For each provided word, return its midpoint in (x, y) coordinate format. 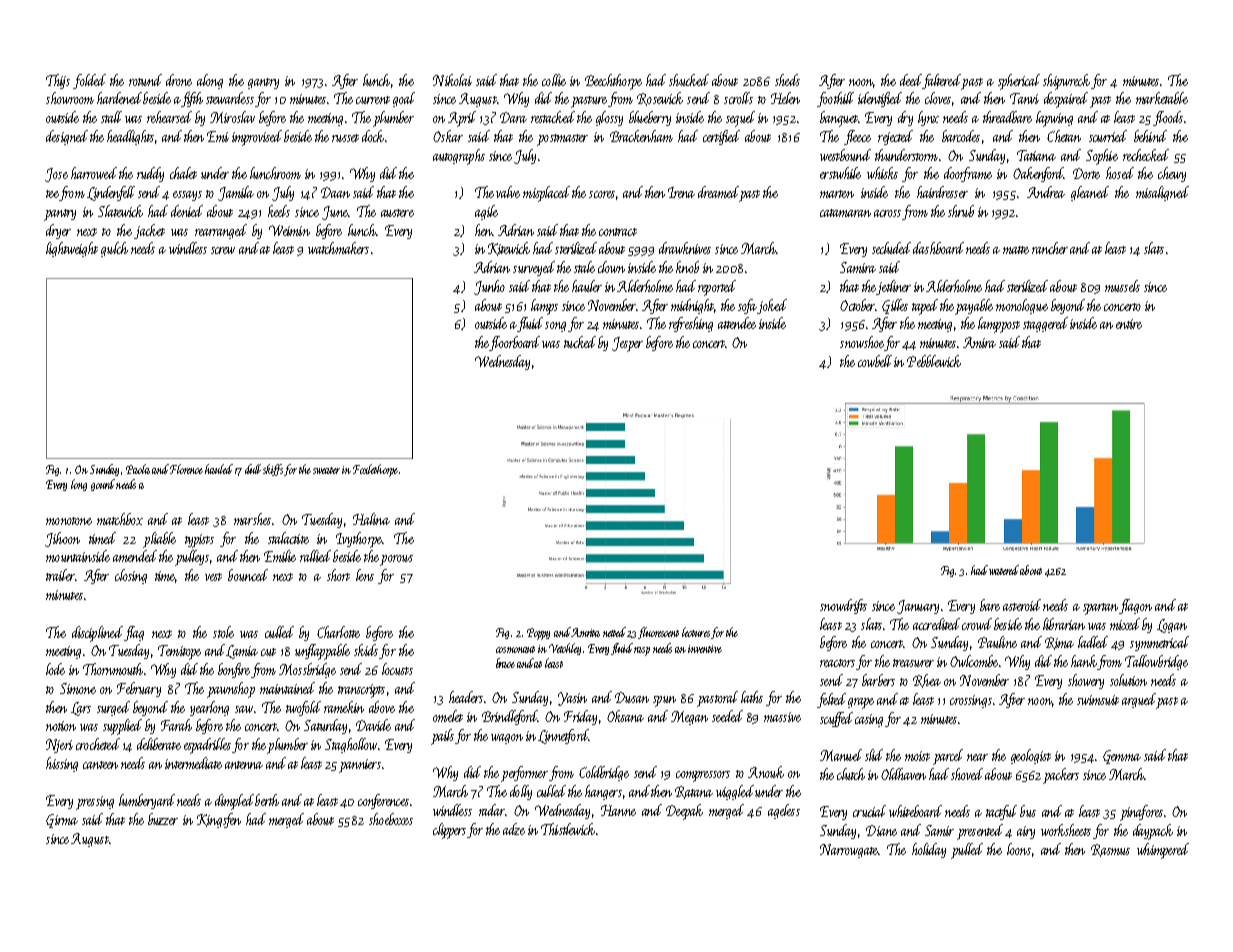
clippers (450, 831)
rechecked (1146, 155)
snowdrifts (843, 606)
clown (611, 267)
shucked (689, 80)
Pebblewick (934, 361)
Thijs (58, 81)
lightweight (72, 249)
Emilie (280, 556)
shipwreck (1066, 82)
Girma (62, 821)
